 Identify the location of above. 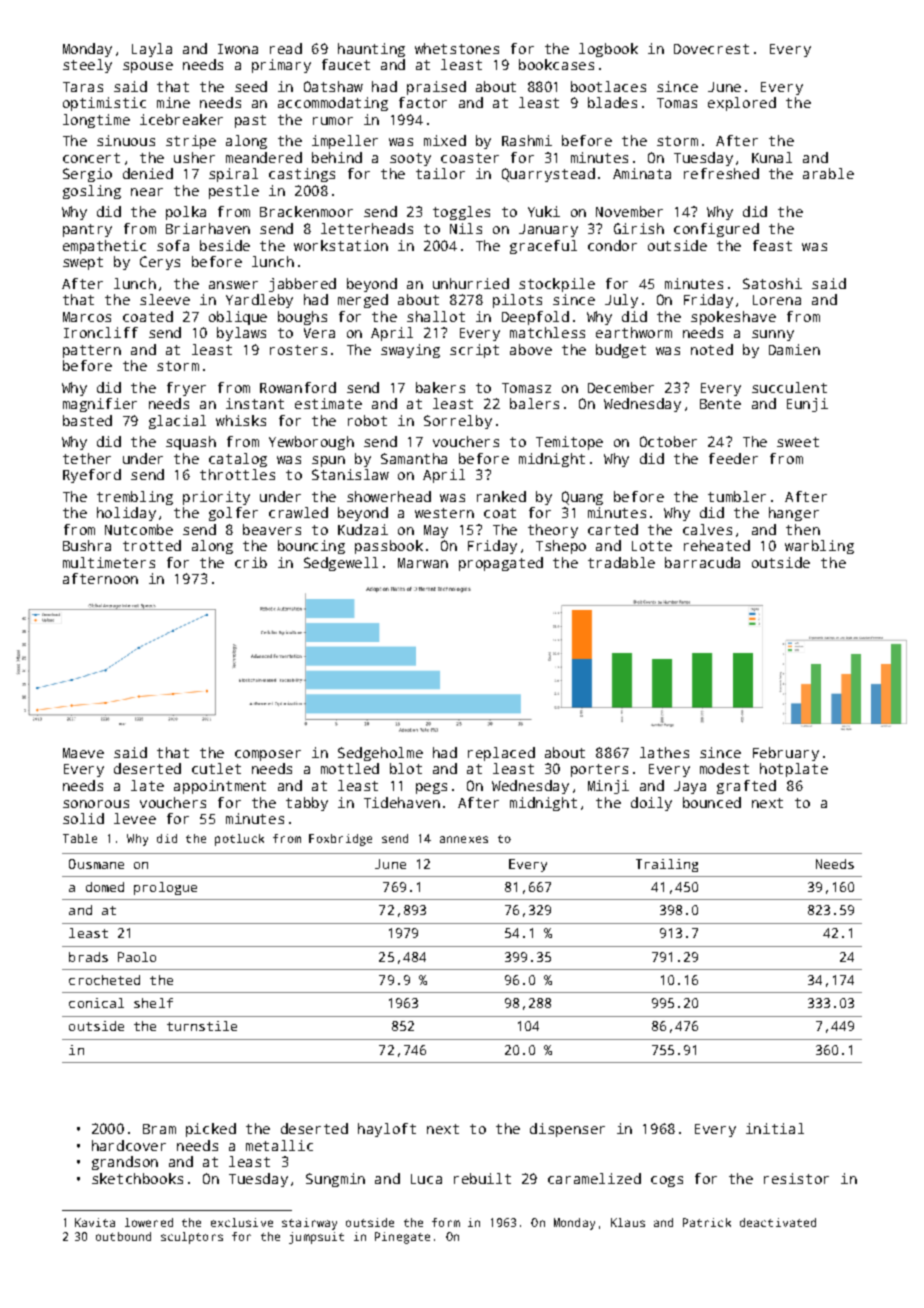
(531, 349).
